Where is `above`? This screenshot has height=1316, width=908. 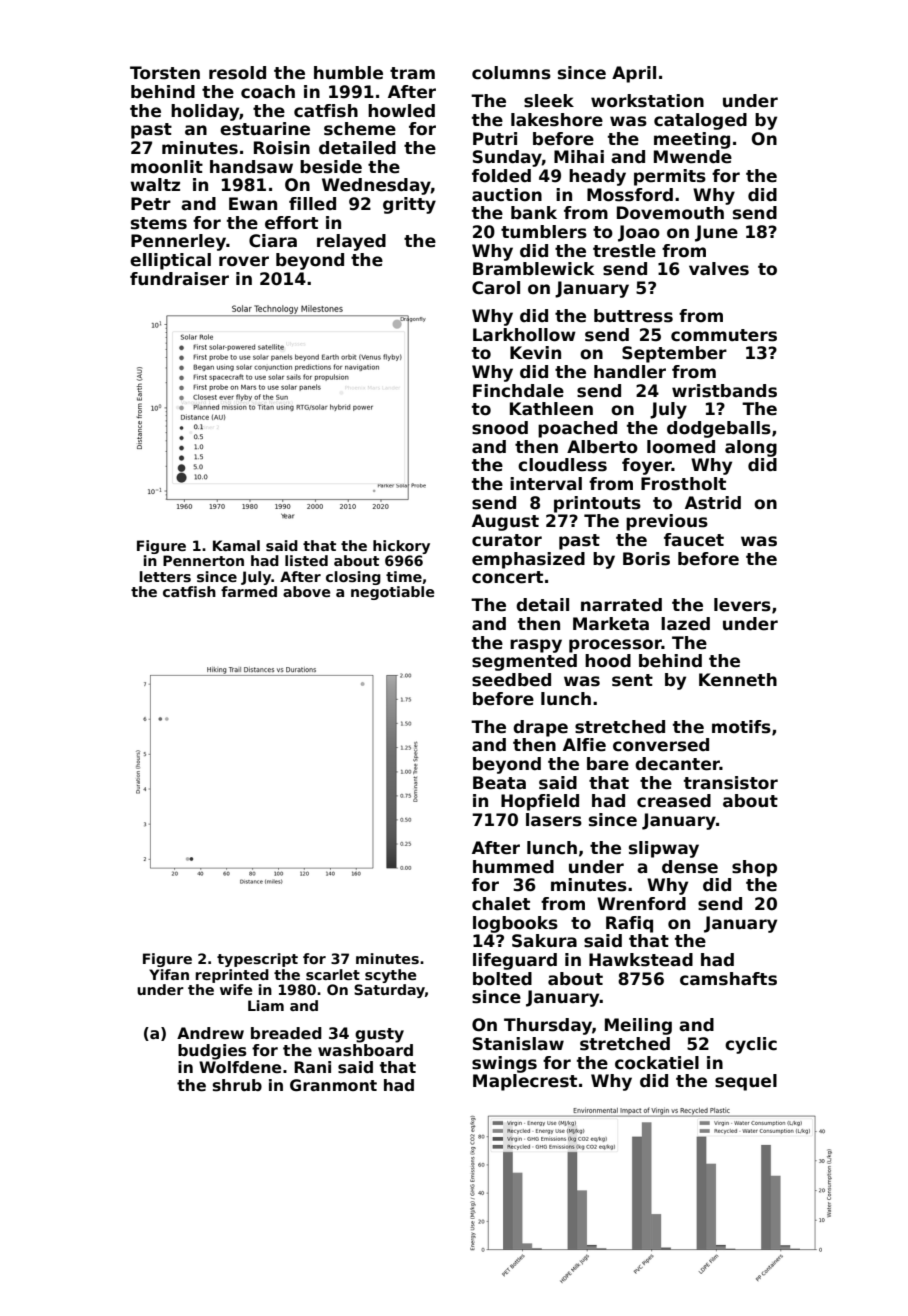 above is located at coordinates (306, 591).
